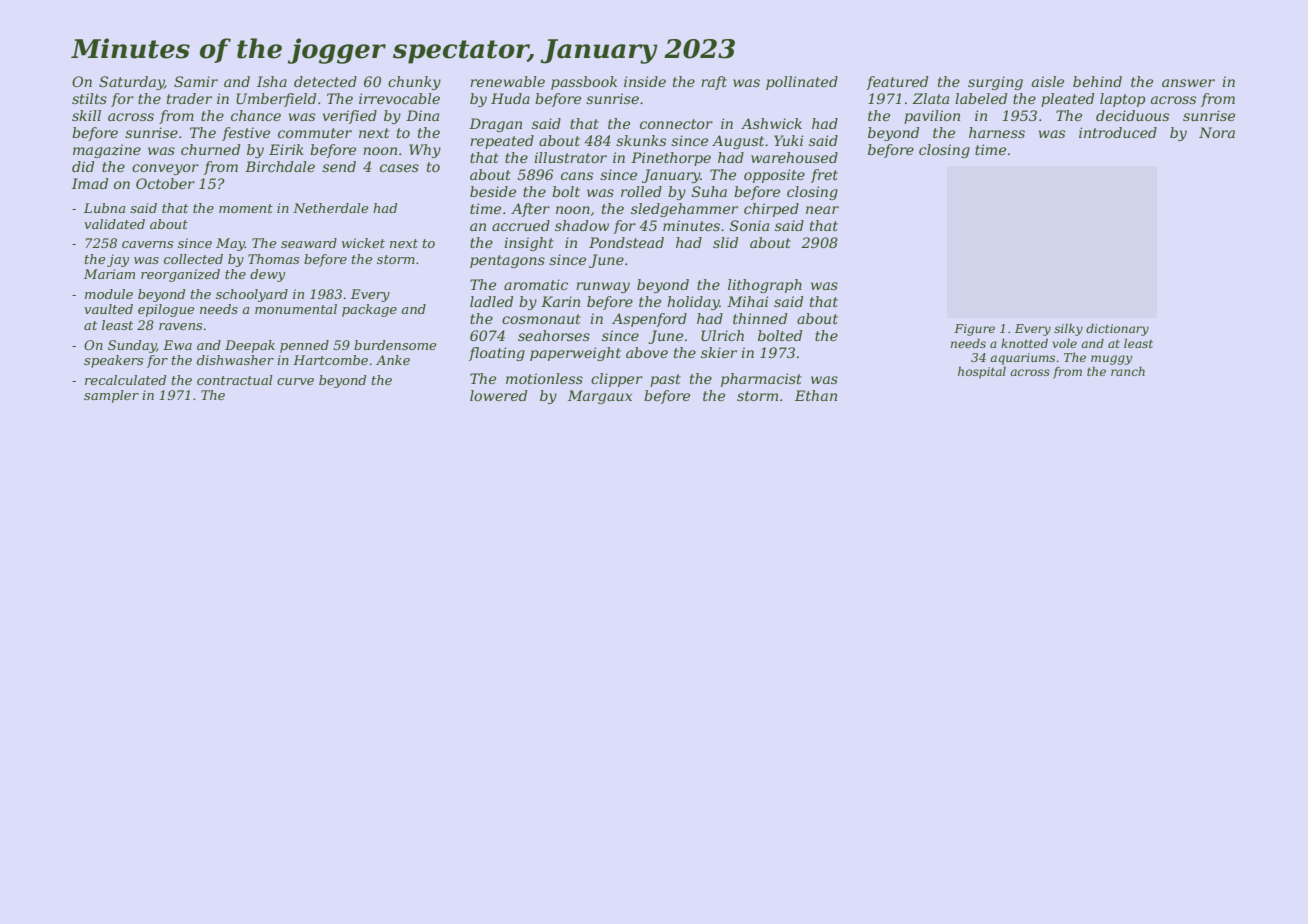 The height and width of the screenshot is (924, 1308). I want to click on Pinethorpe, so click(671, 159).
